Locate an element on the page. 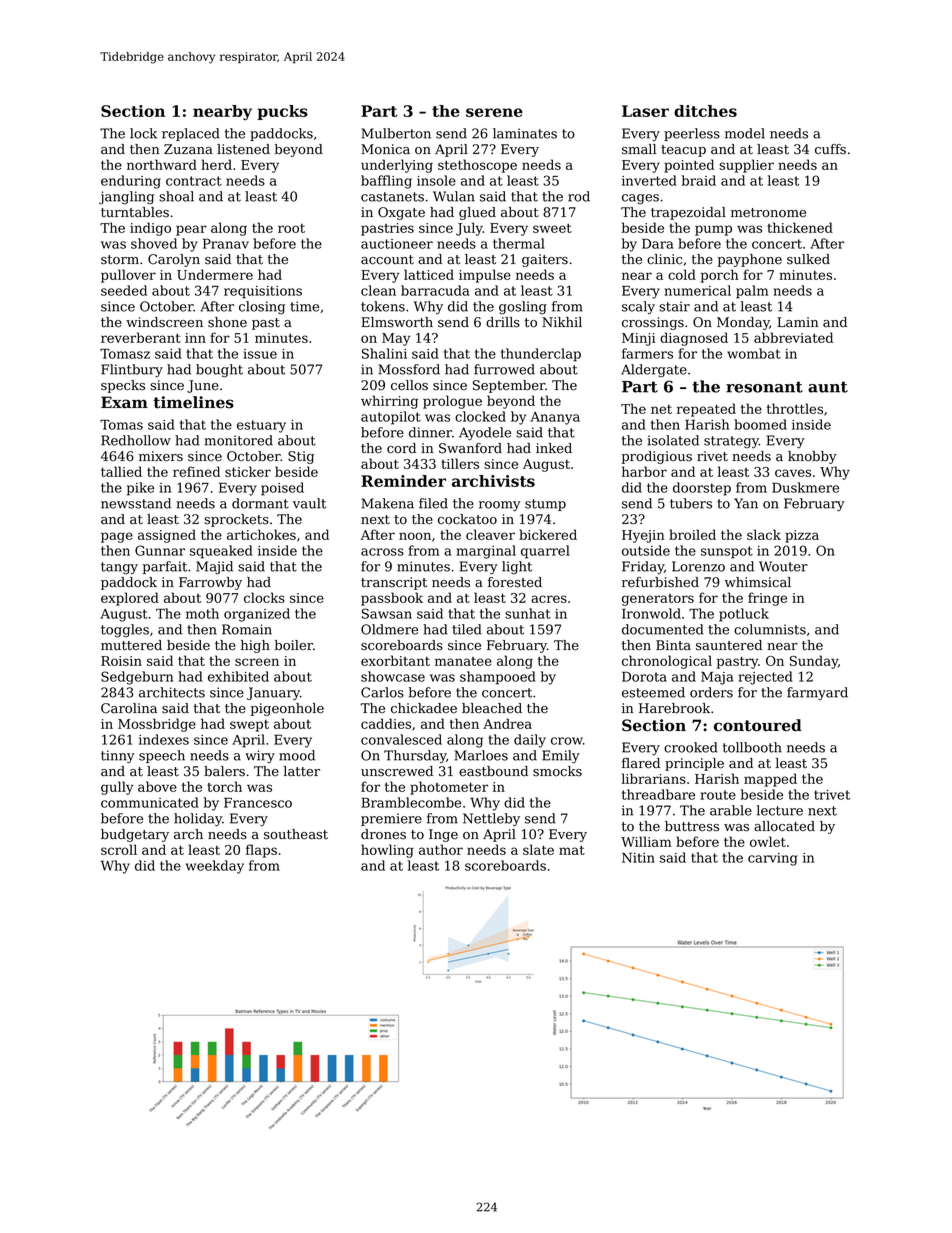  furrowed is located at coordinates (504, 369).
